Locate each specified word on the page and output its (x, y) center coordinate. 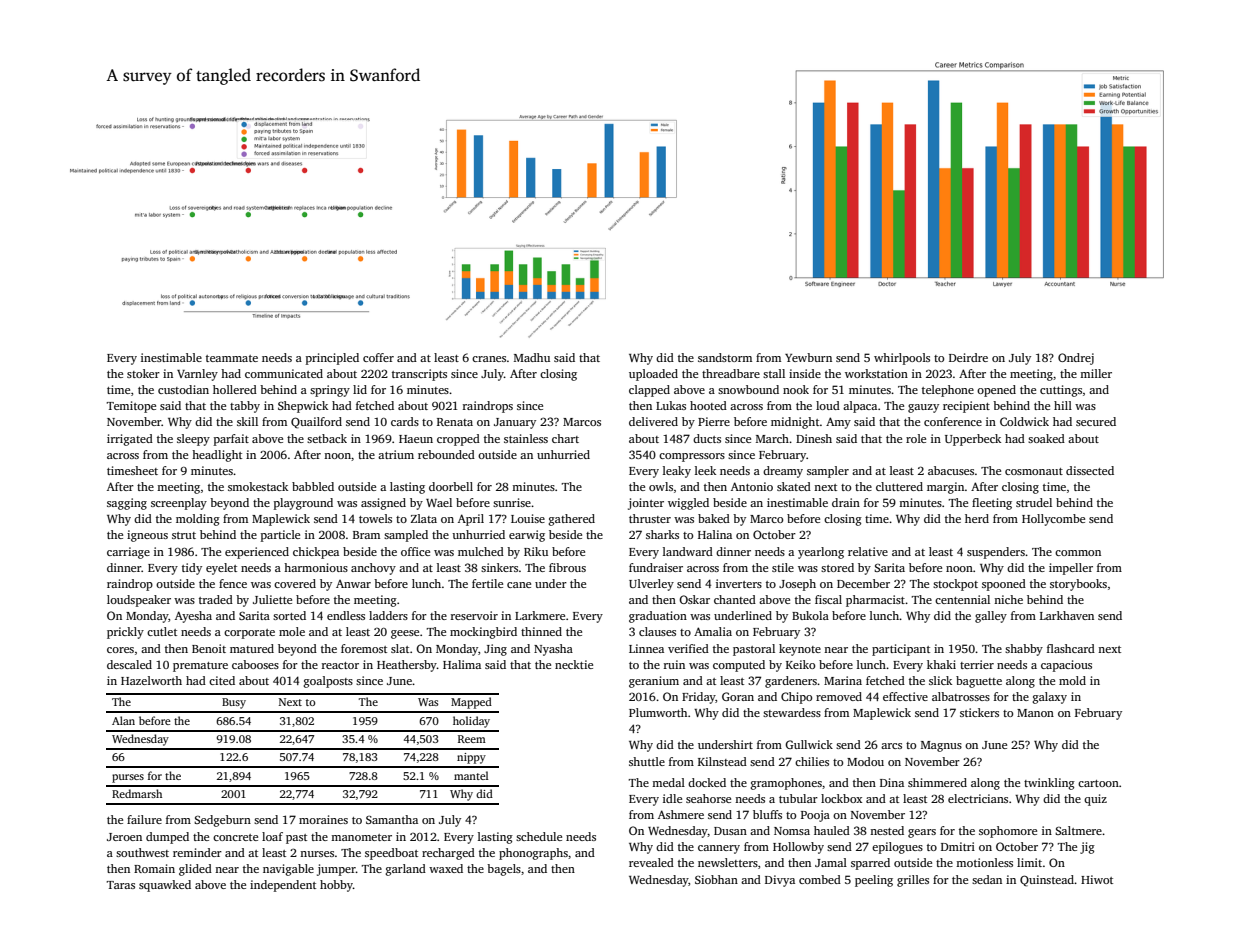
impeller (1071, 569)
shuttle (647, 761)
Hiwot (1097, 879)
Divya (780, 881)
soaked (1046, 438)
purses (128, 778)
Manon (1035, 713)
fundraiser (656, 567)
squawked (165, 886)
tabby (245, 407)
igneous (147, 536)
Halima (462, 664)
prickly (125, 633)
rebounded (446, 454)
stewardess (792, 712)
